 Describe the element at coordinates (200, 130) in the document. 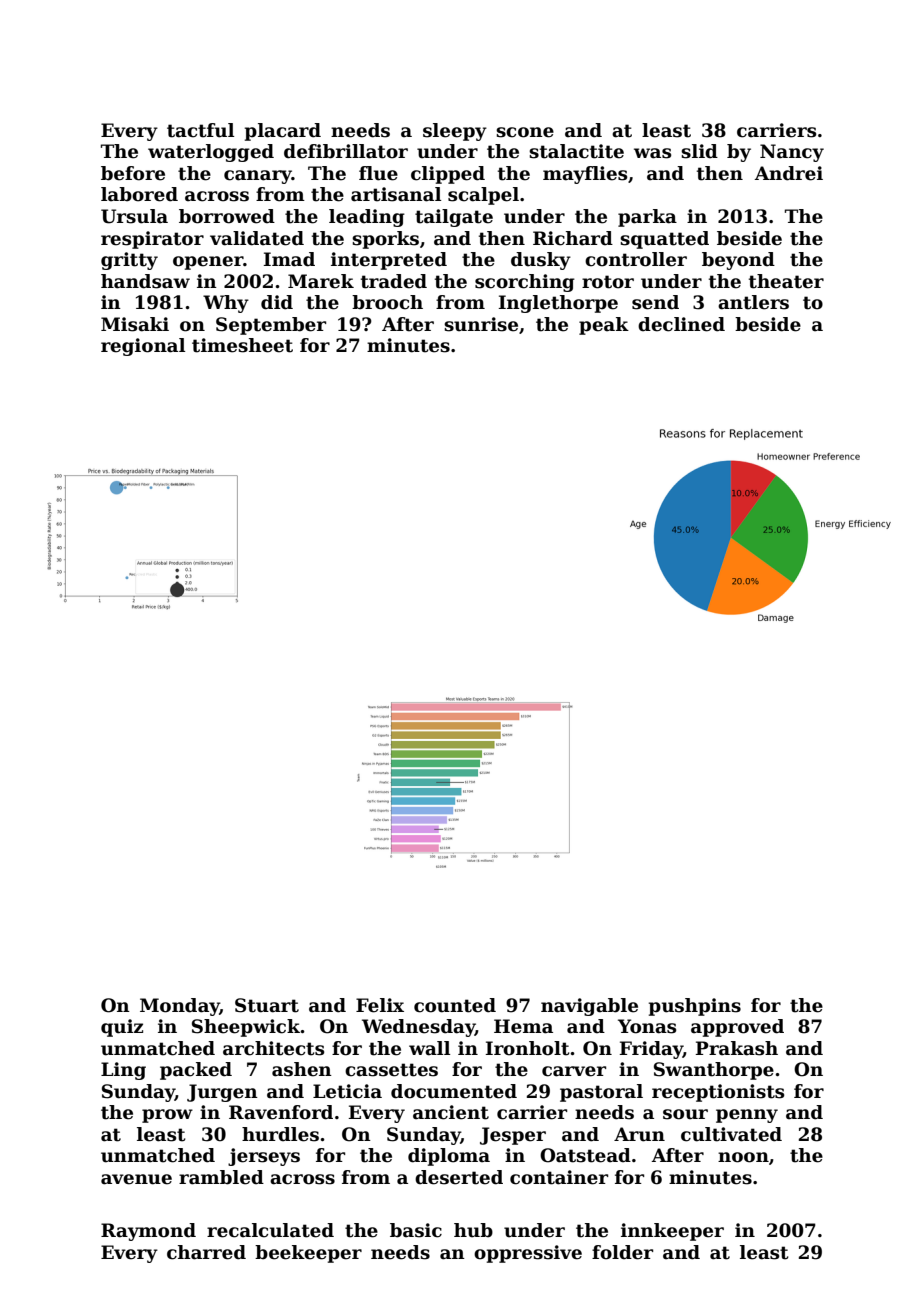

I see `tactful` at that location.
